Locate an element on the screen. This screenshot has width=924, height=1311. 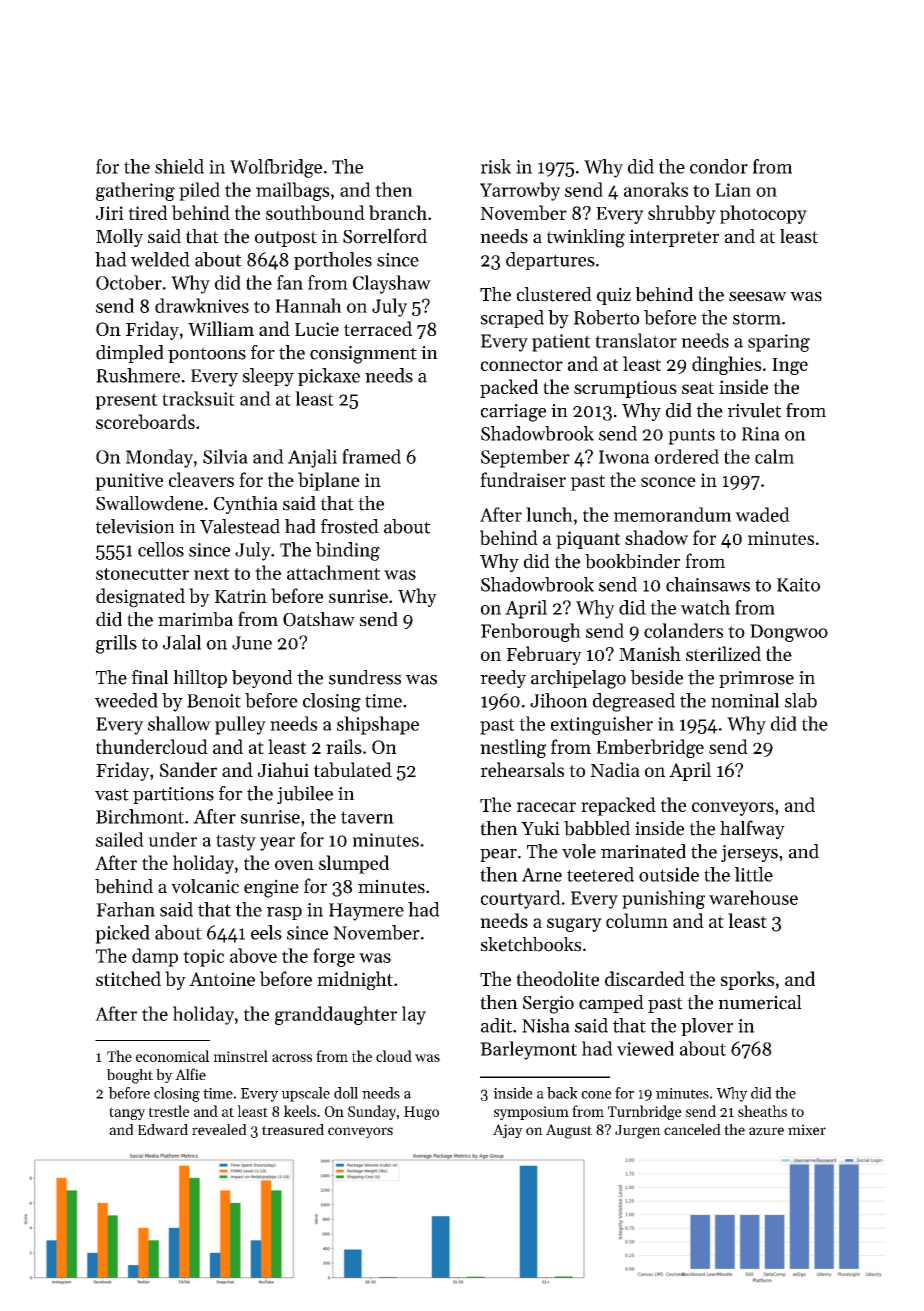
photocopy is located at coordinates (763, 214).
